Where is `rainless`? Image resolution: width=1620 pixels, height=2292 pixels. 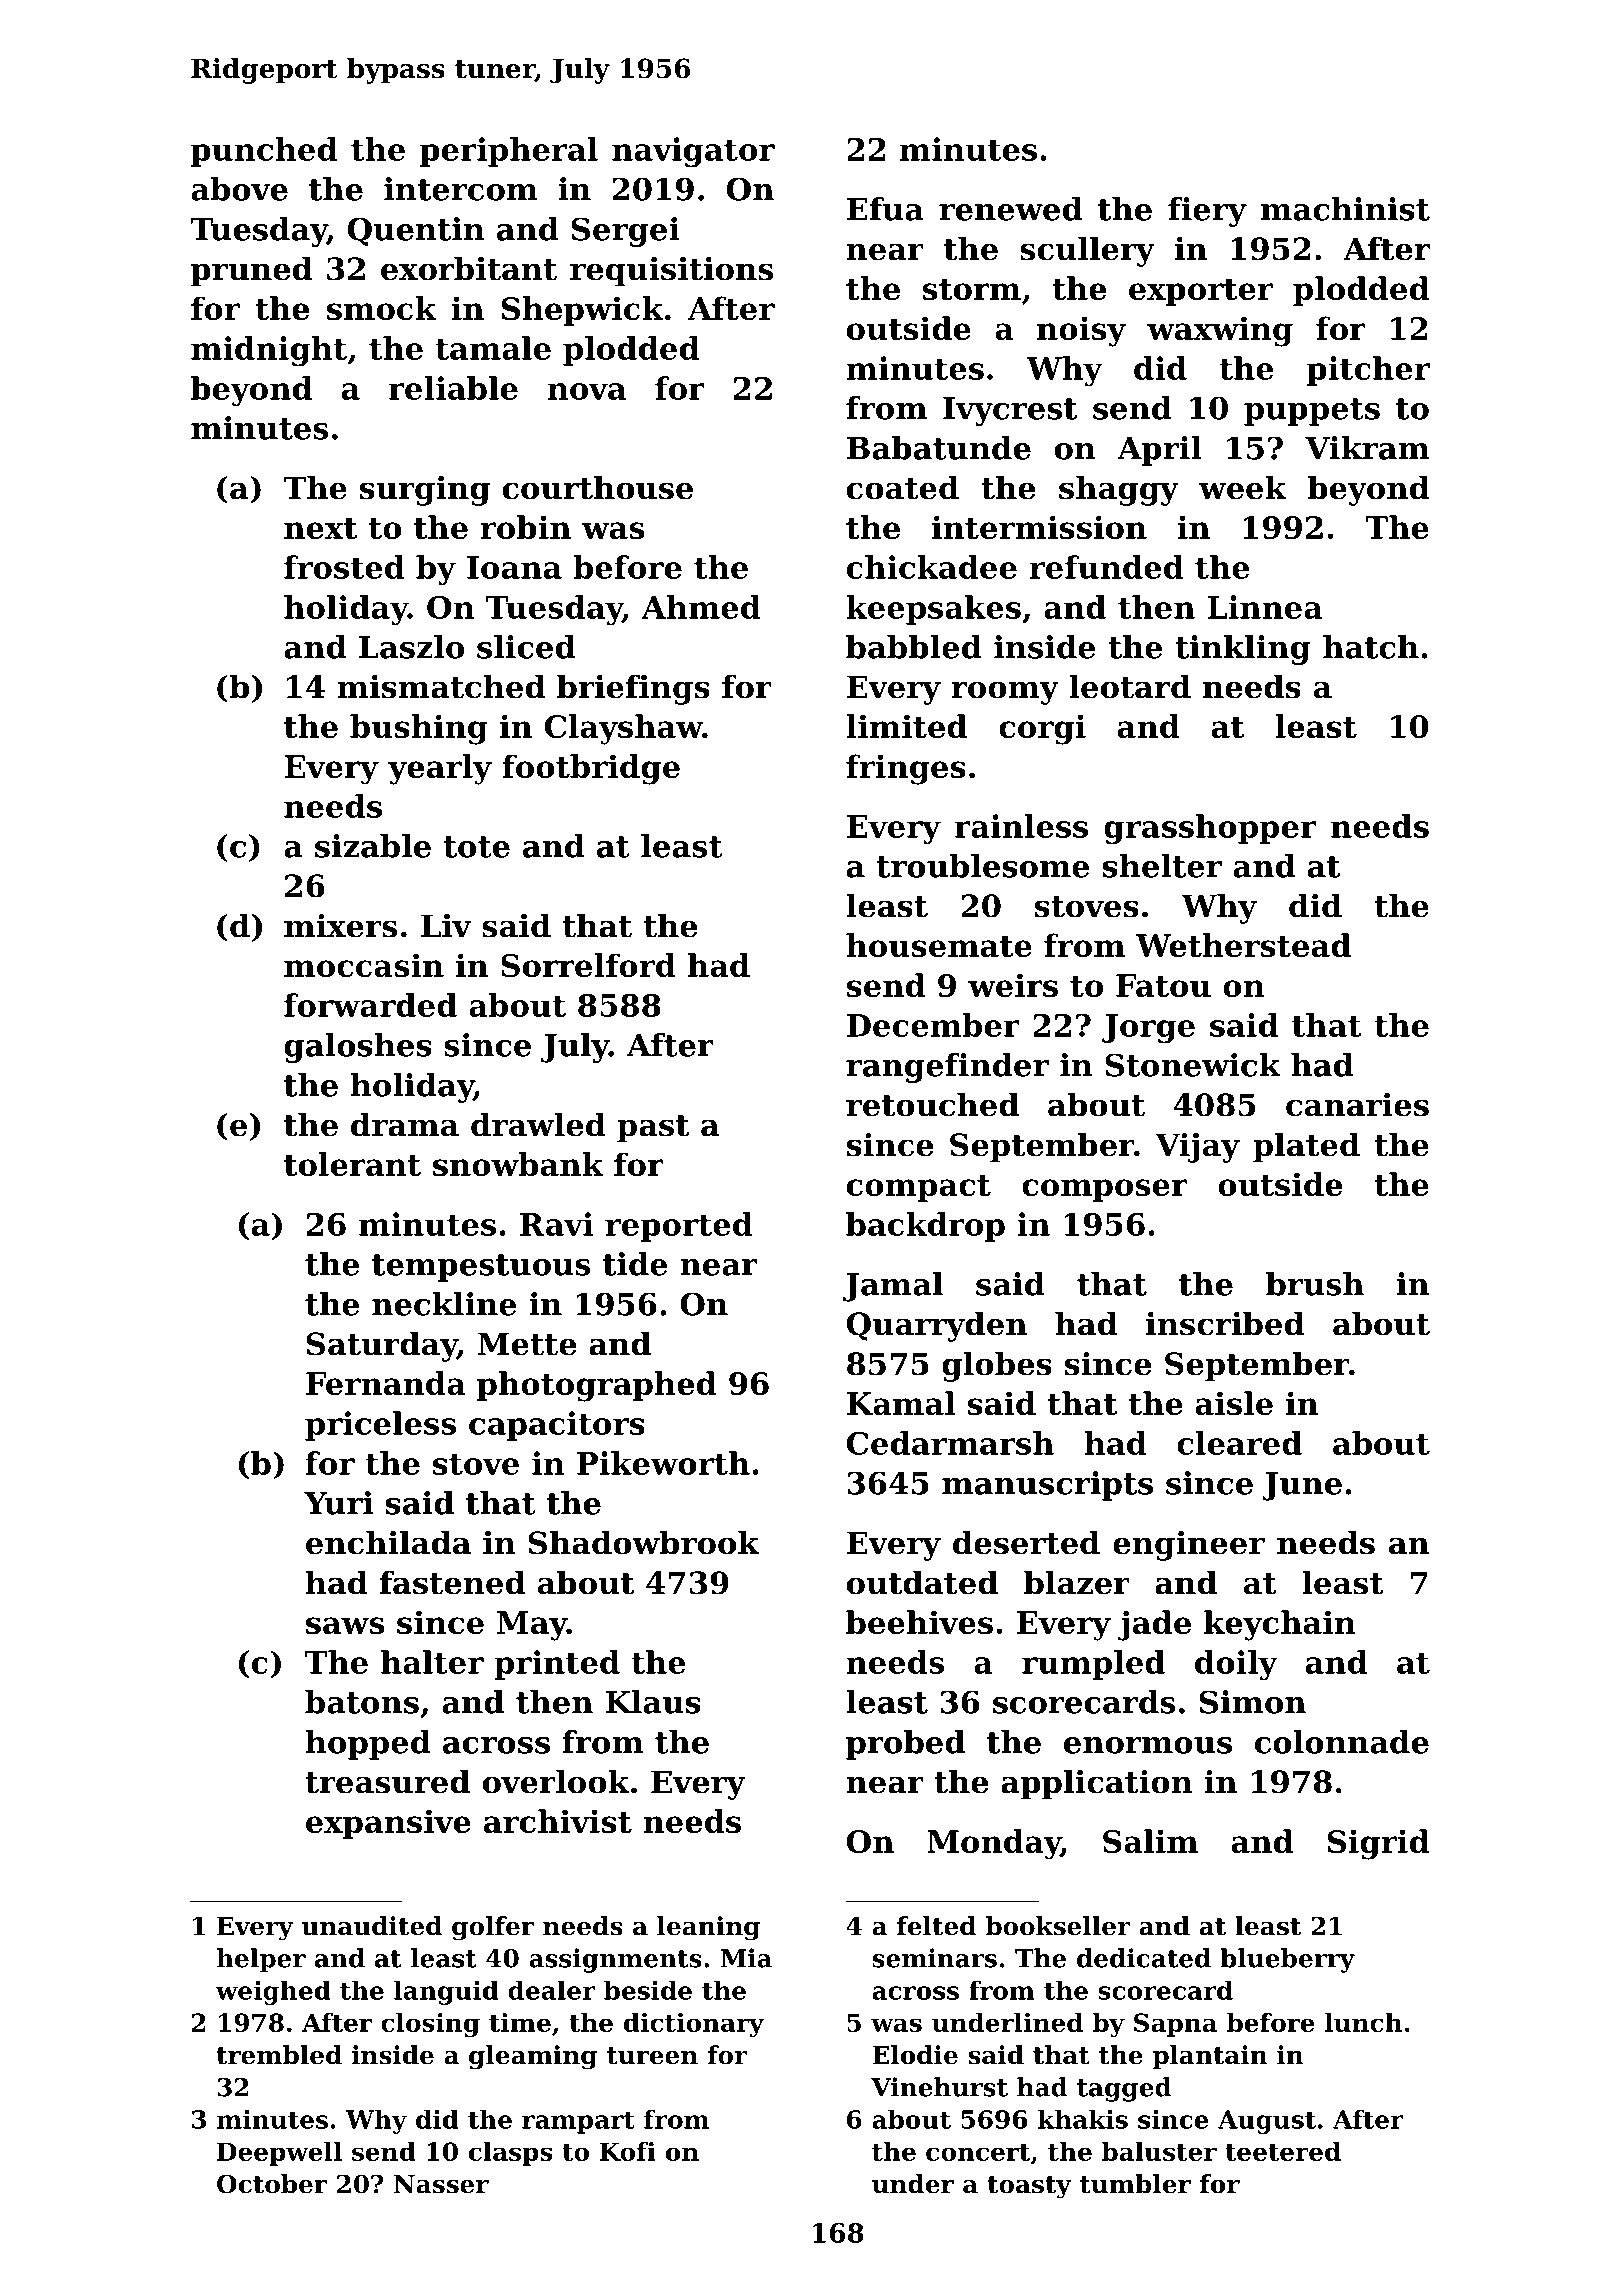
rainless is located at coordinates (1021, 826).
